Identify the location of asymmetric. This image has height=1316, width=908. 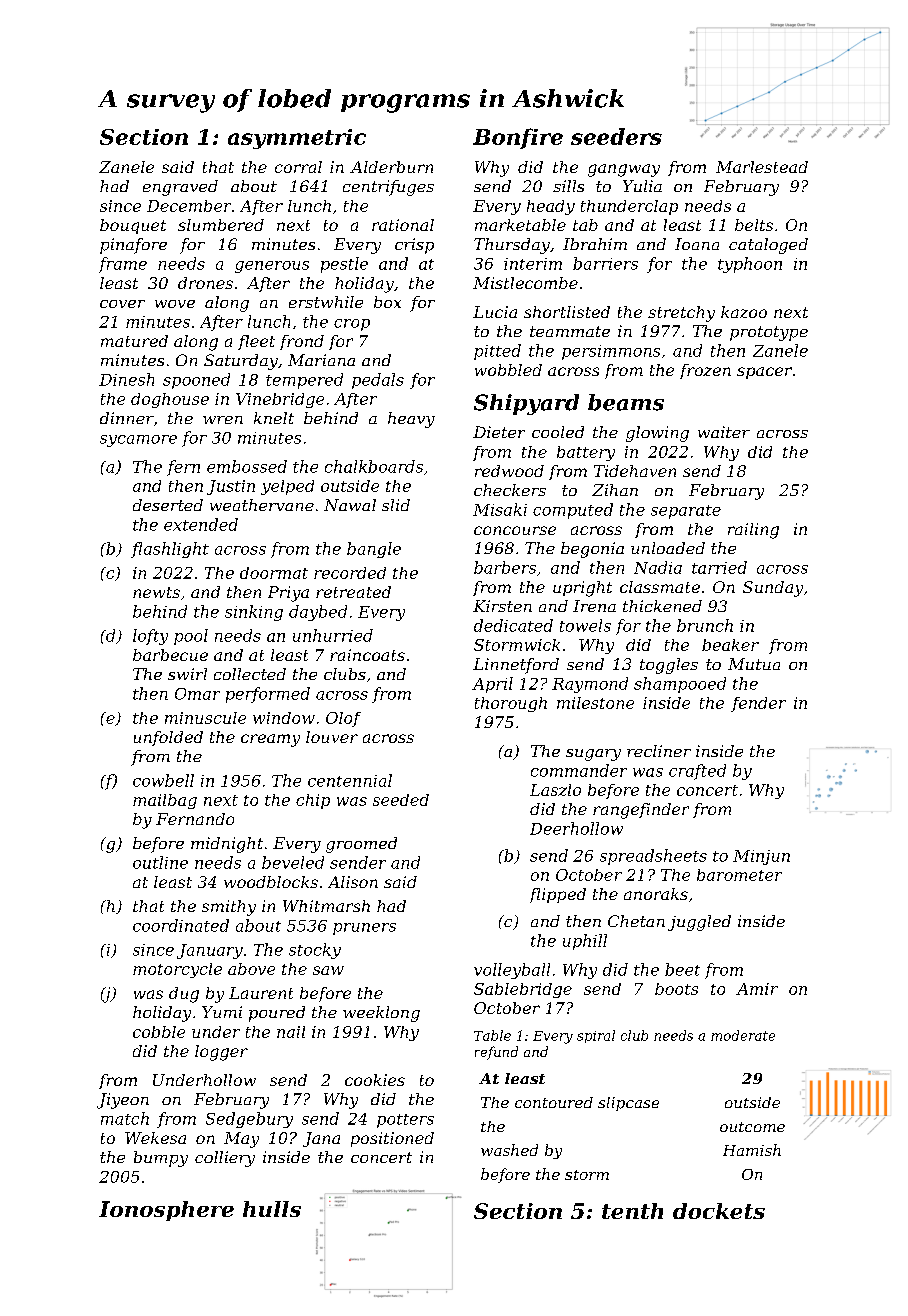
(297, 139).
